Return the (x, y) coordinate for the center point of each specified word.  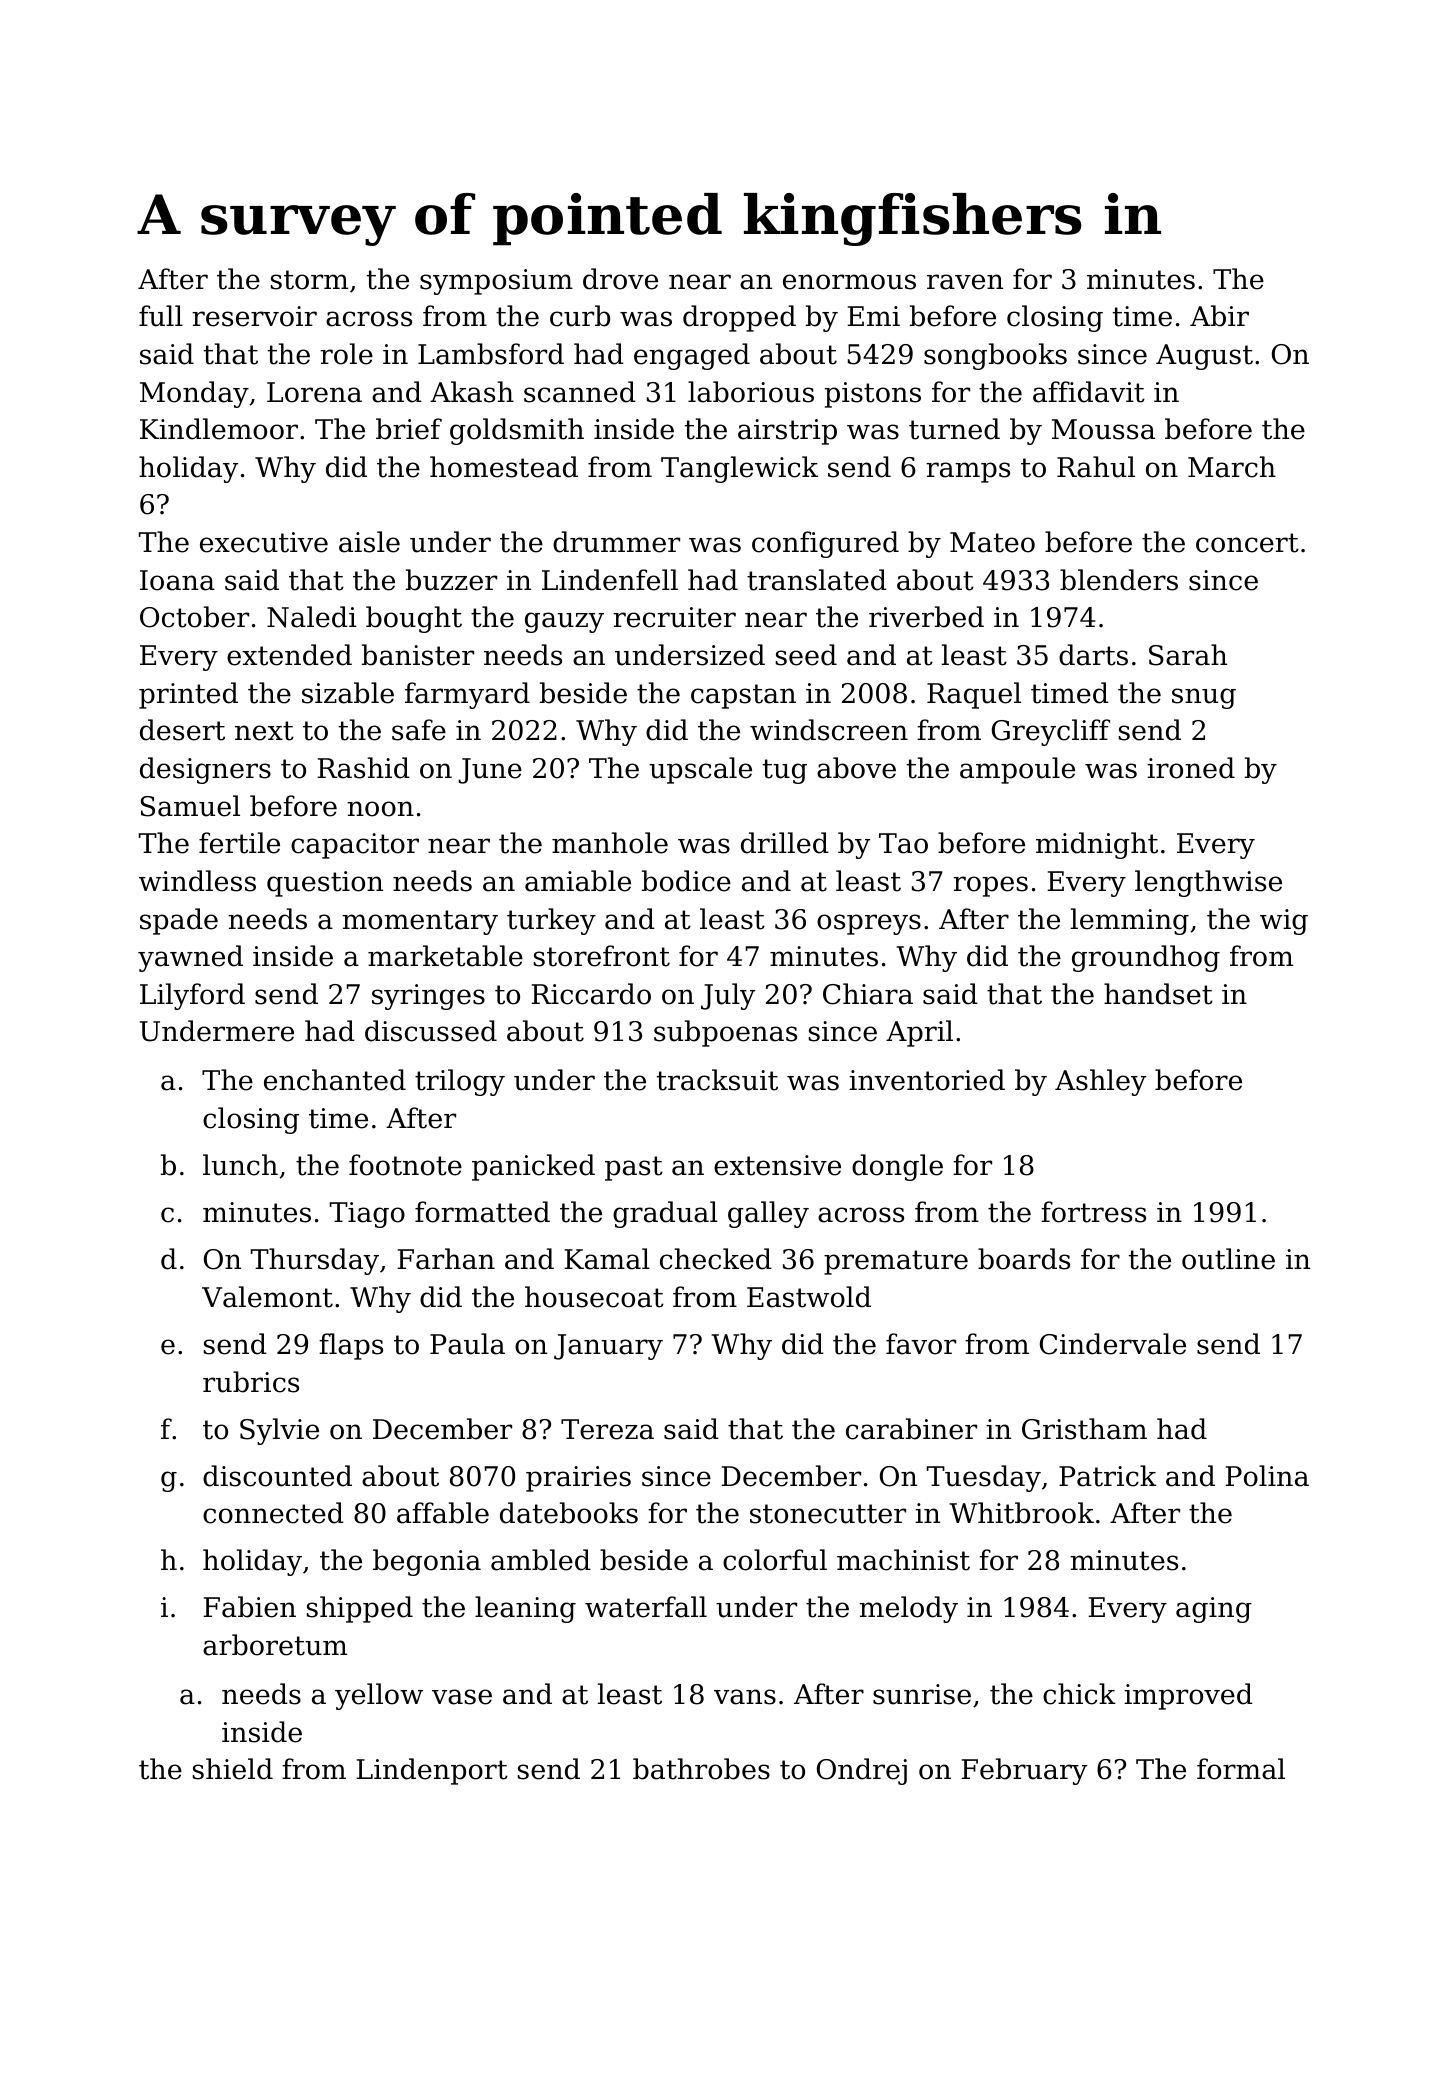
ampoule (1017, 770)
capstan (743, 696)
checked (716, 1259)
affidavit (1089, 392)
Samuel (190, 806)
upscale (700, 770)
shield (233, 1769)
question (325, 884)
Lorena (314, 392)
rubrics (251, 1382)
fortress (1093, 1212)
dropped (739, 318)
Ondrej (862, 1771)
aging (1214, 1610)
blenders (1119, 580)
